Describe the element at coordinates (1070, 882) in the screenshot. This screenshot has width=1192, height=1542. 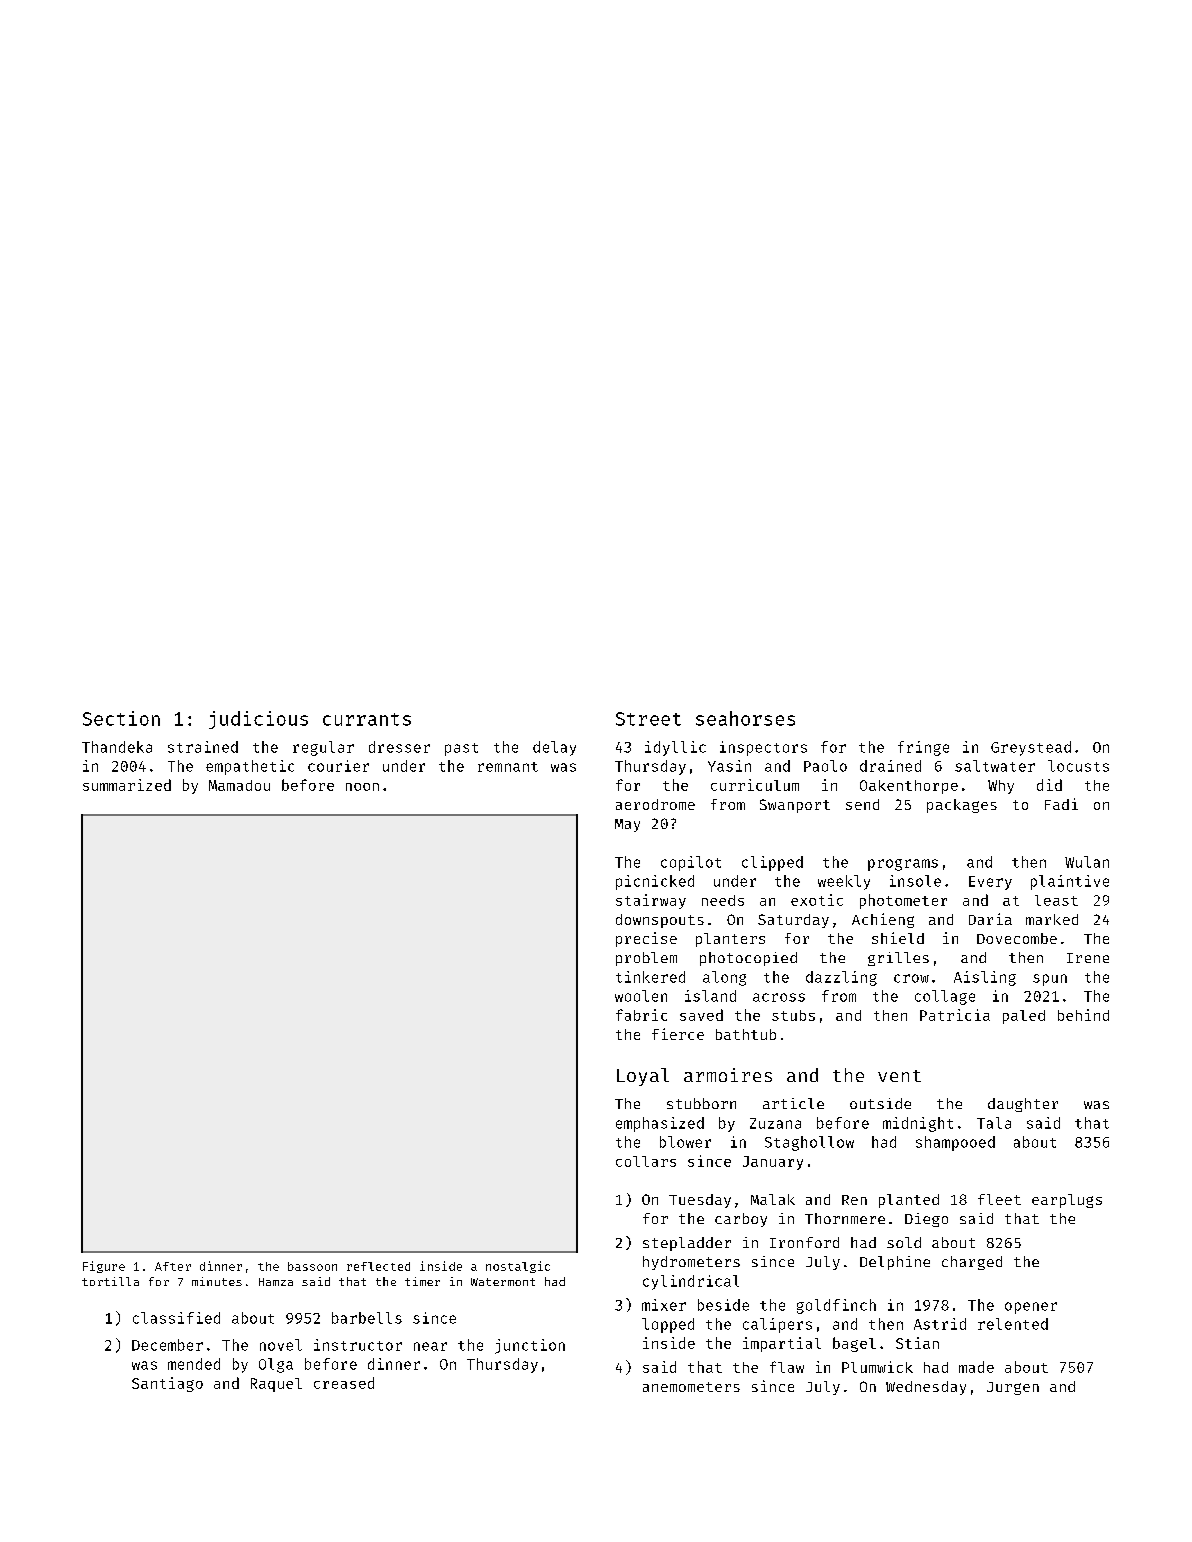
I see `plaintive` at that location.
